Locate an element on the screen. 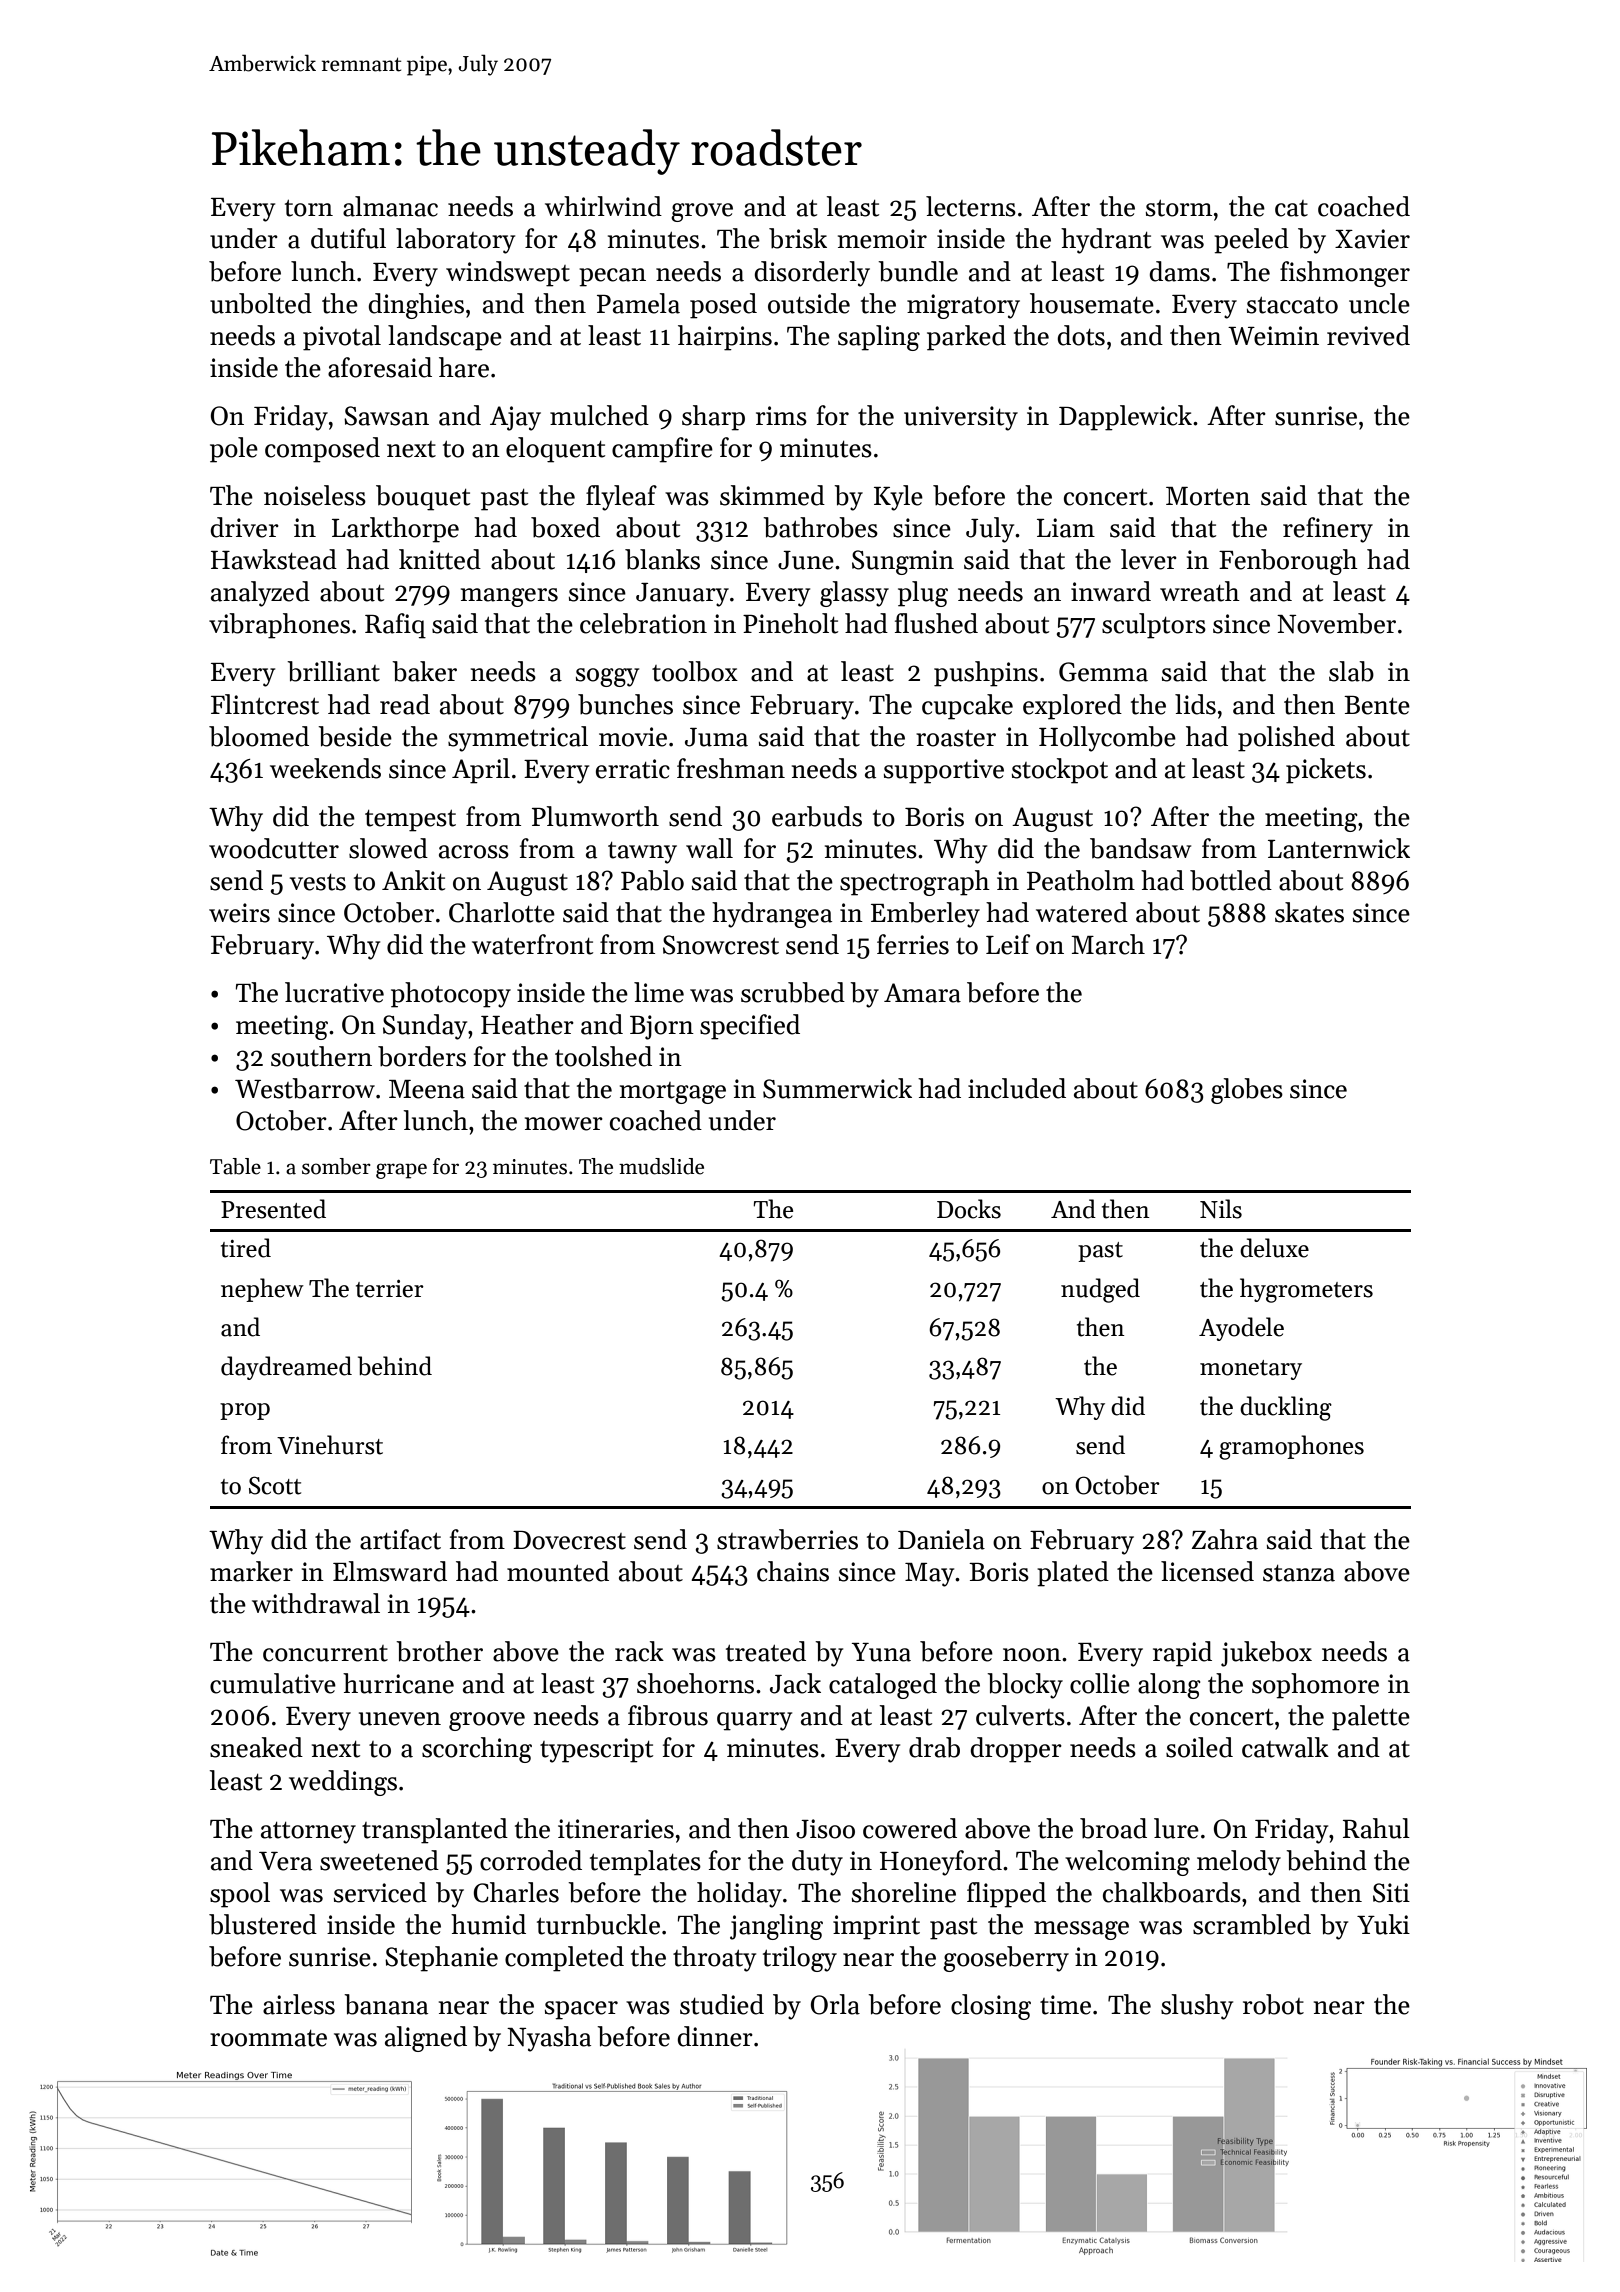 The width and height of the screenshot is (1620, 2292). unbolted is located at coordinates (261, 303).
